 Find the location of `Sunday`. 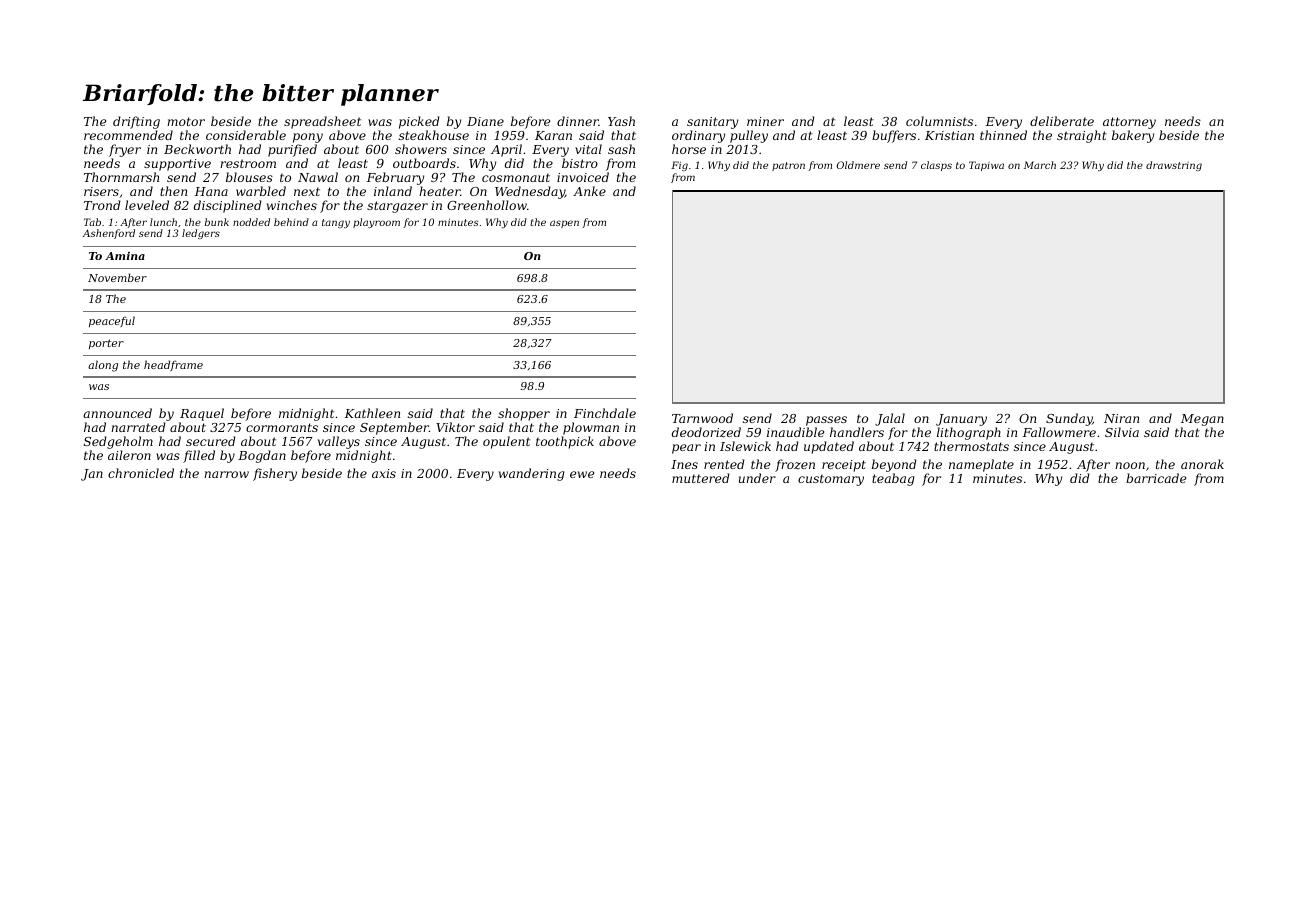

Sunday is located at coordinates (1069, 419).
